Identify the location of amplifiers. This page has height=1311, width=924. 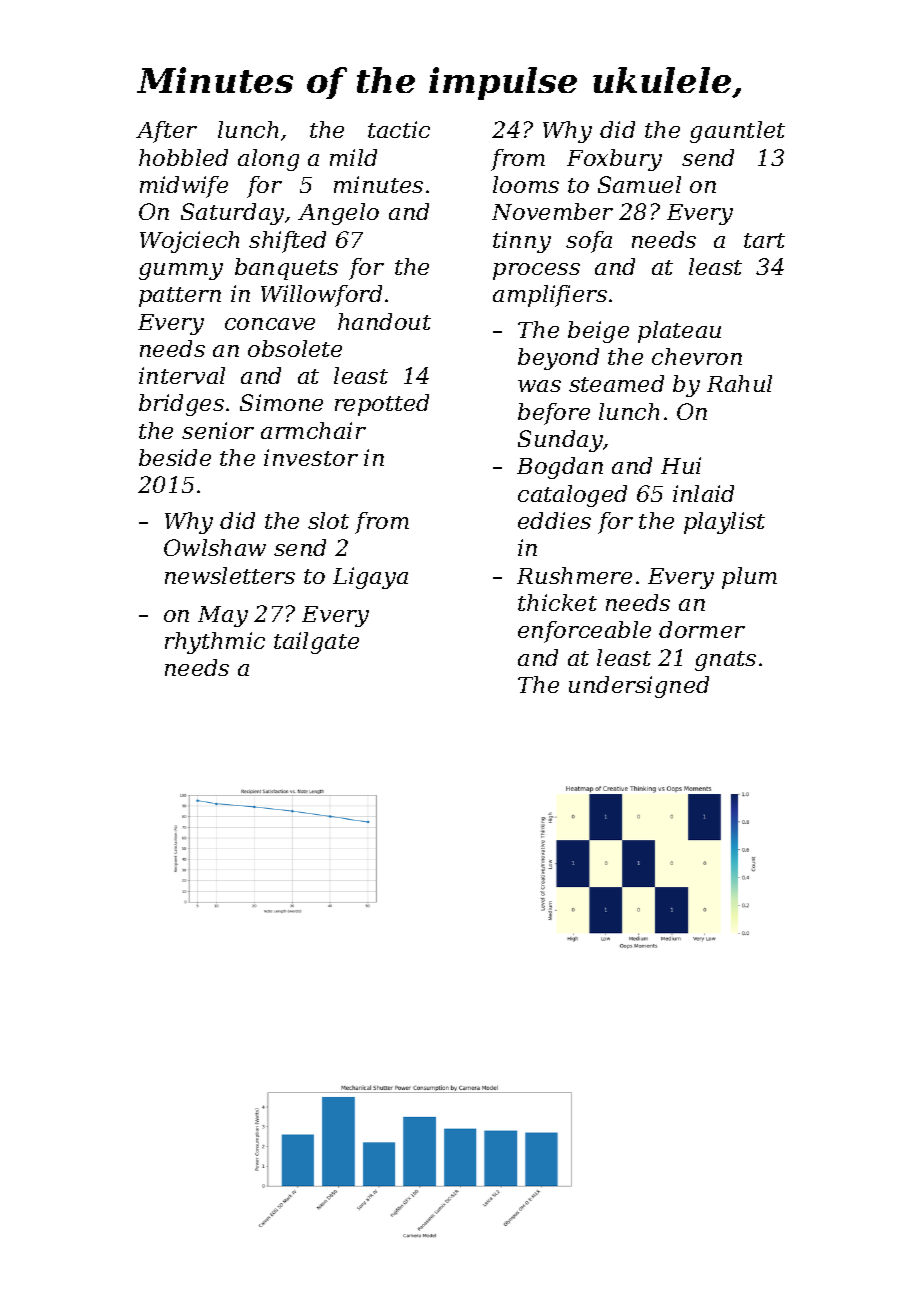
(550, 296).
